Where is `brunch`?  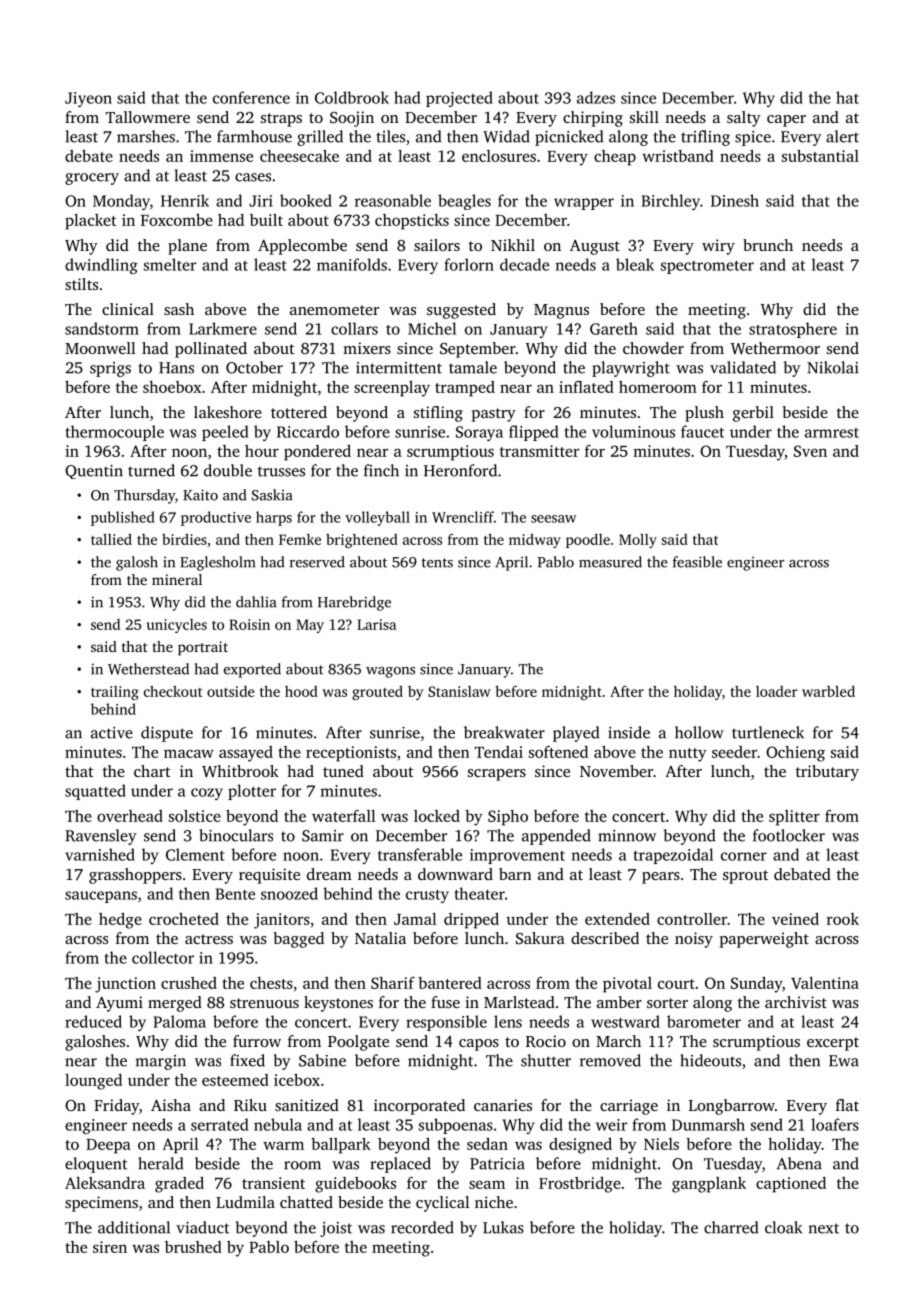
brunch is located at coordinates (768, 245).
